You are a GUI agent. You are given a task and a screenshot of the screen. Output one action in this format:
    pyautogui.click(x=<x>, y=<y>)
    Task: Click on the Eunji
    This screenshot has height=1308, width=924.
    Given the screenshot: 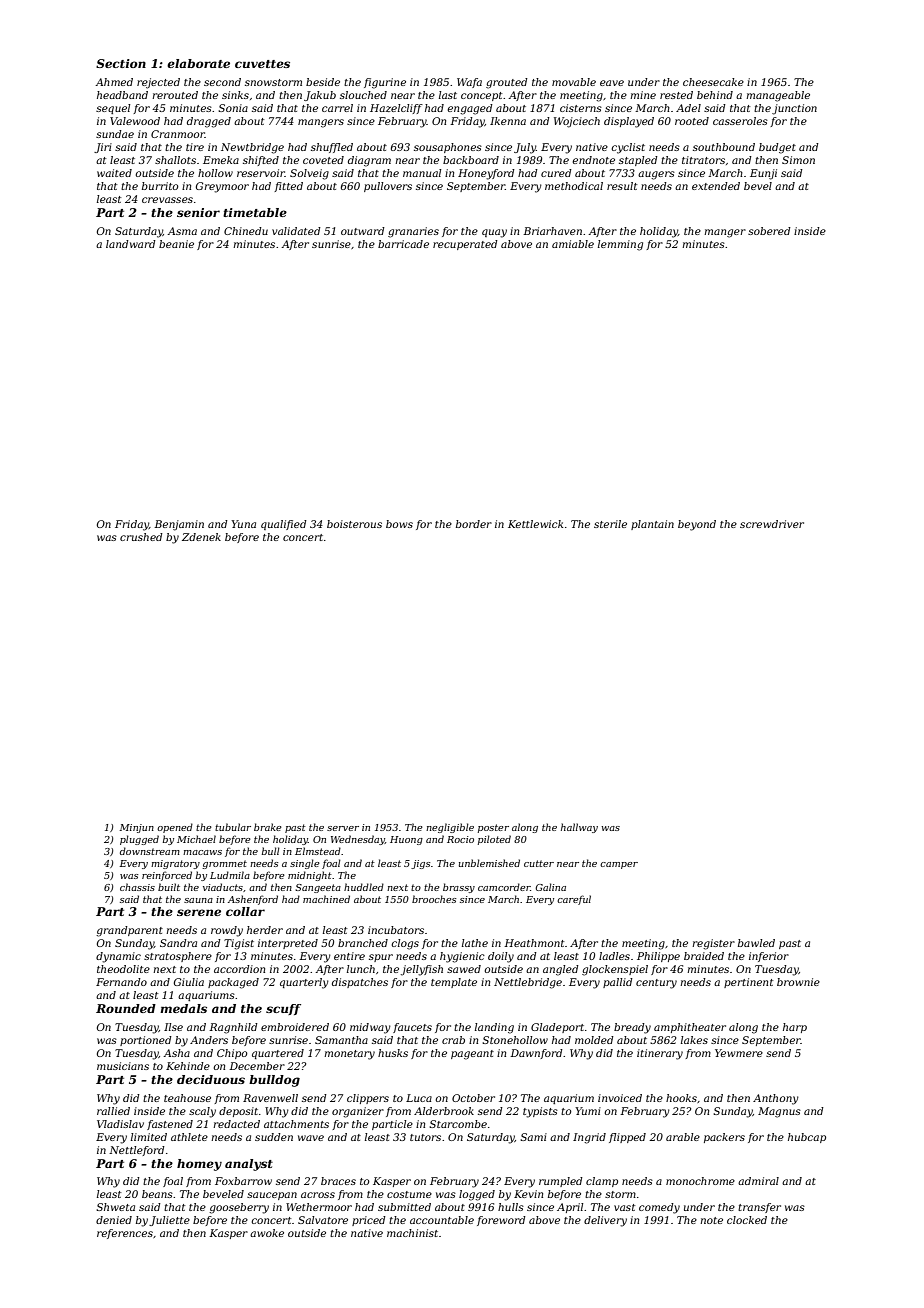 What is the action you would take?
    pyautogui.click(x=763, y=174)
